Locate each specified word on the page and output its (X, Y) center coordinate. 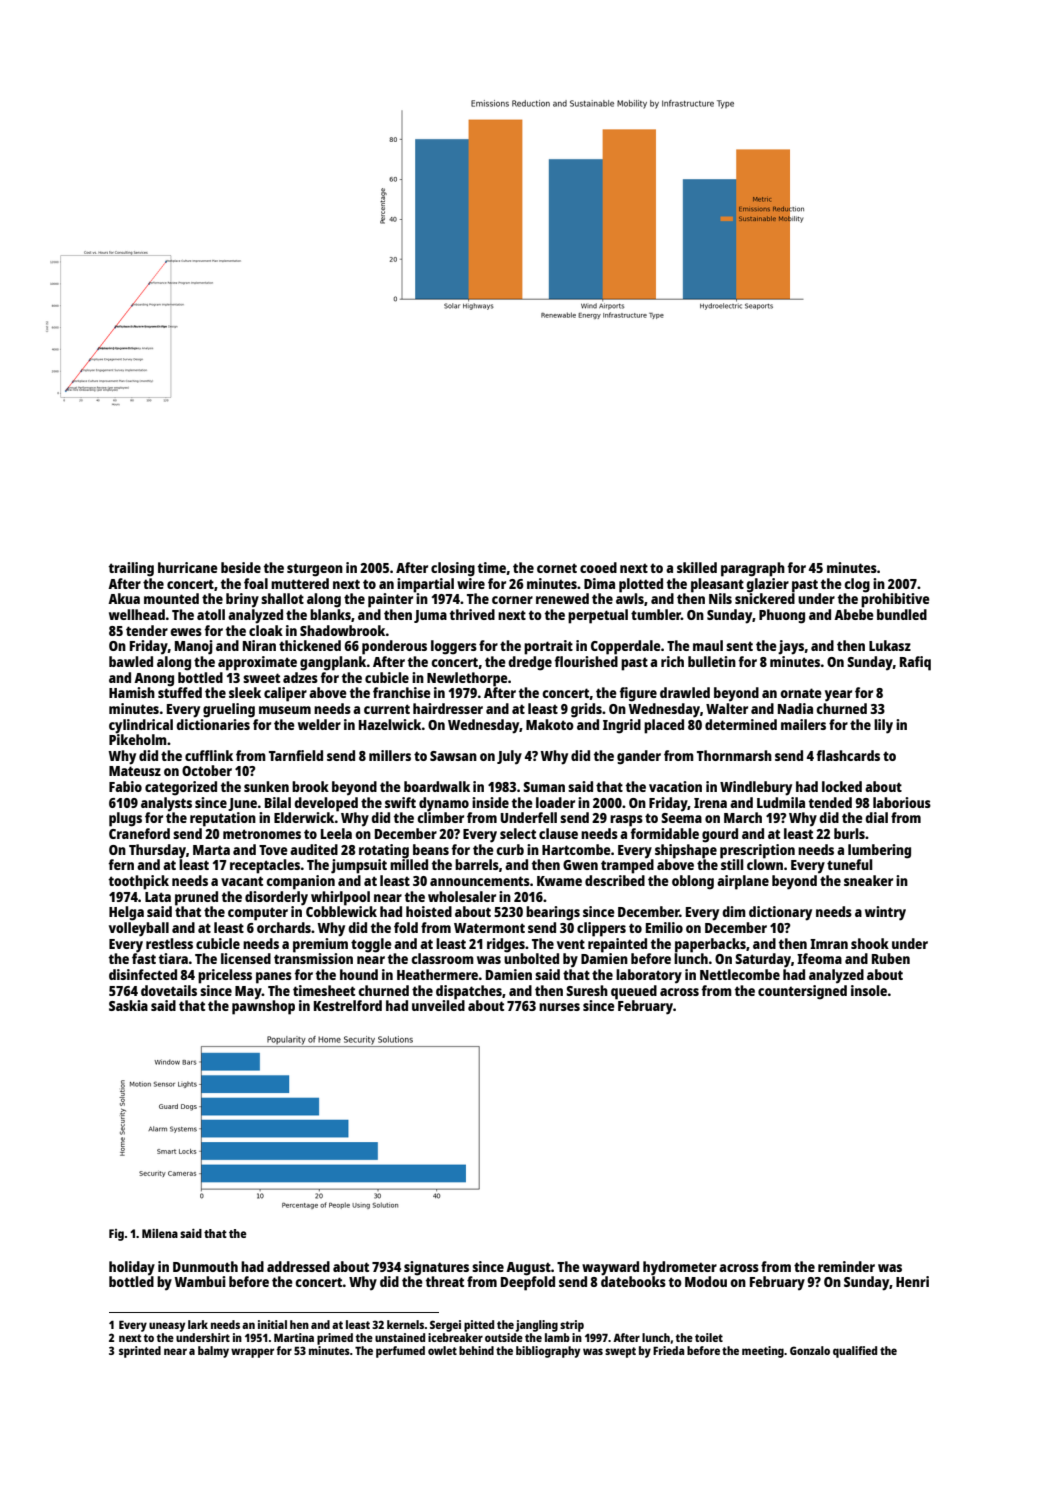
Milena (160, 1233)
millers (390, 755)
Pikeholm (138, 739)
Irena (710, 803)
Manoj (194, 647)
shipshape (686, 851)
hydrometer (680, 1268)
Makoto (550, 724)
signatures (436, 1268)
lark (198, 1324)
